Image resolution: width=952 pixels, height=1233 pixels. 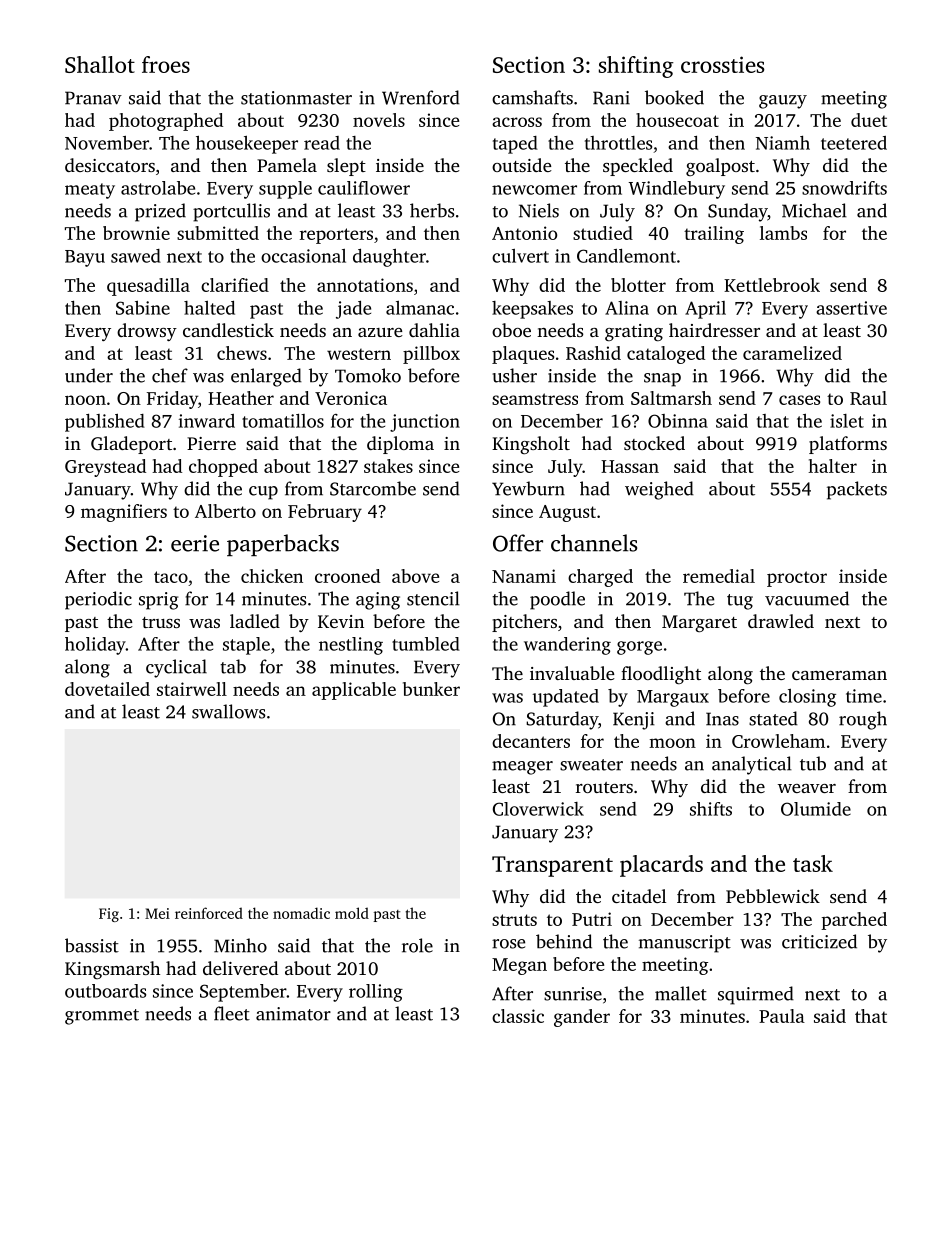 I want to click on froes, so click(x=166, y=64).
